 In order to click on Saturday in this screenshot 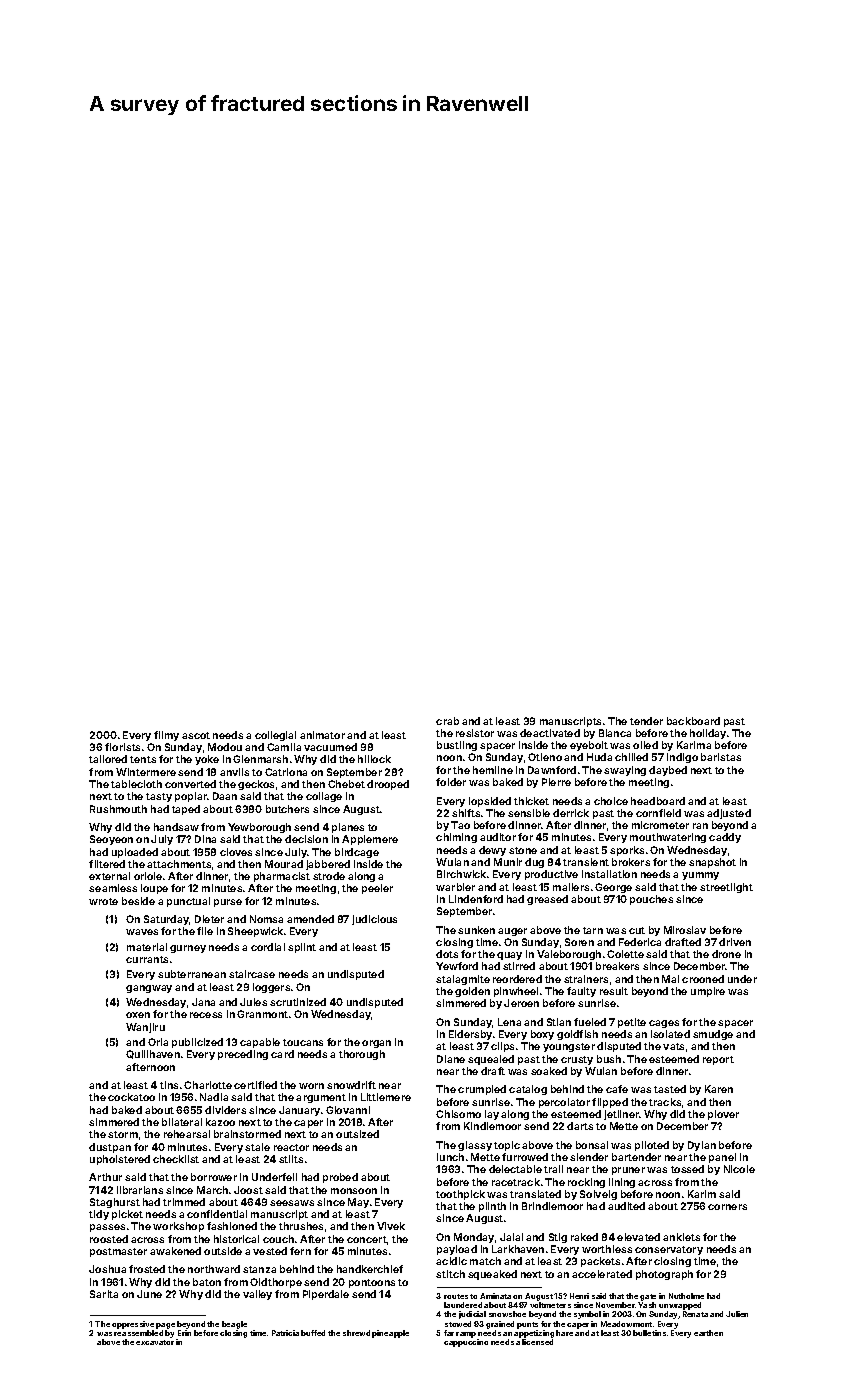, I will do `click(166, 920)`.
